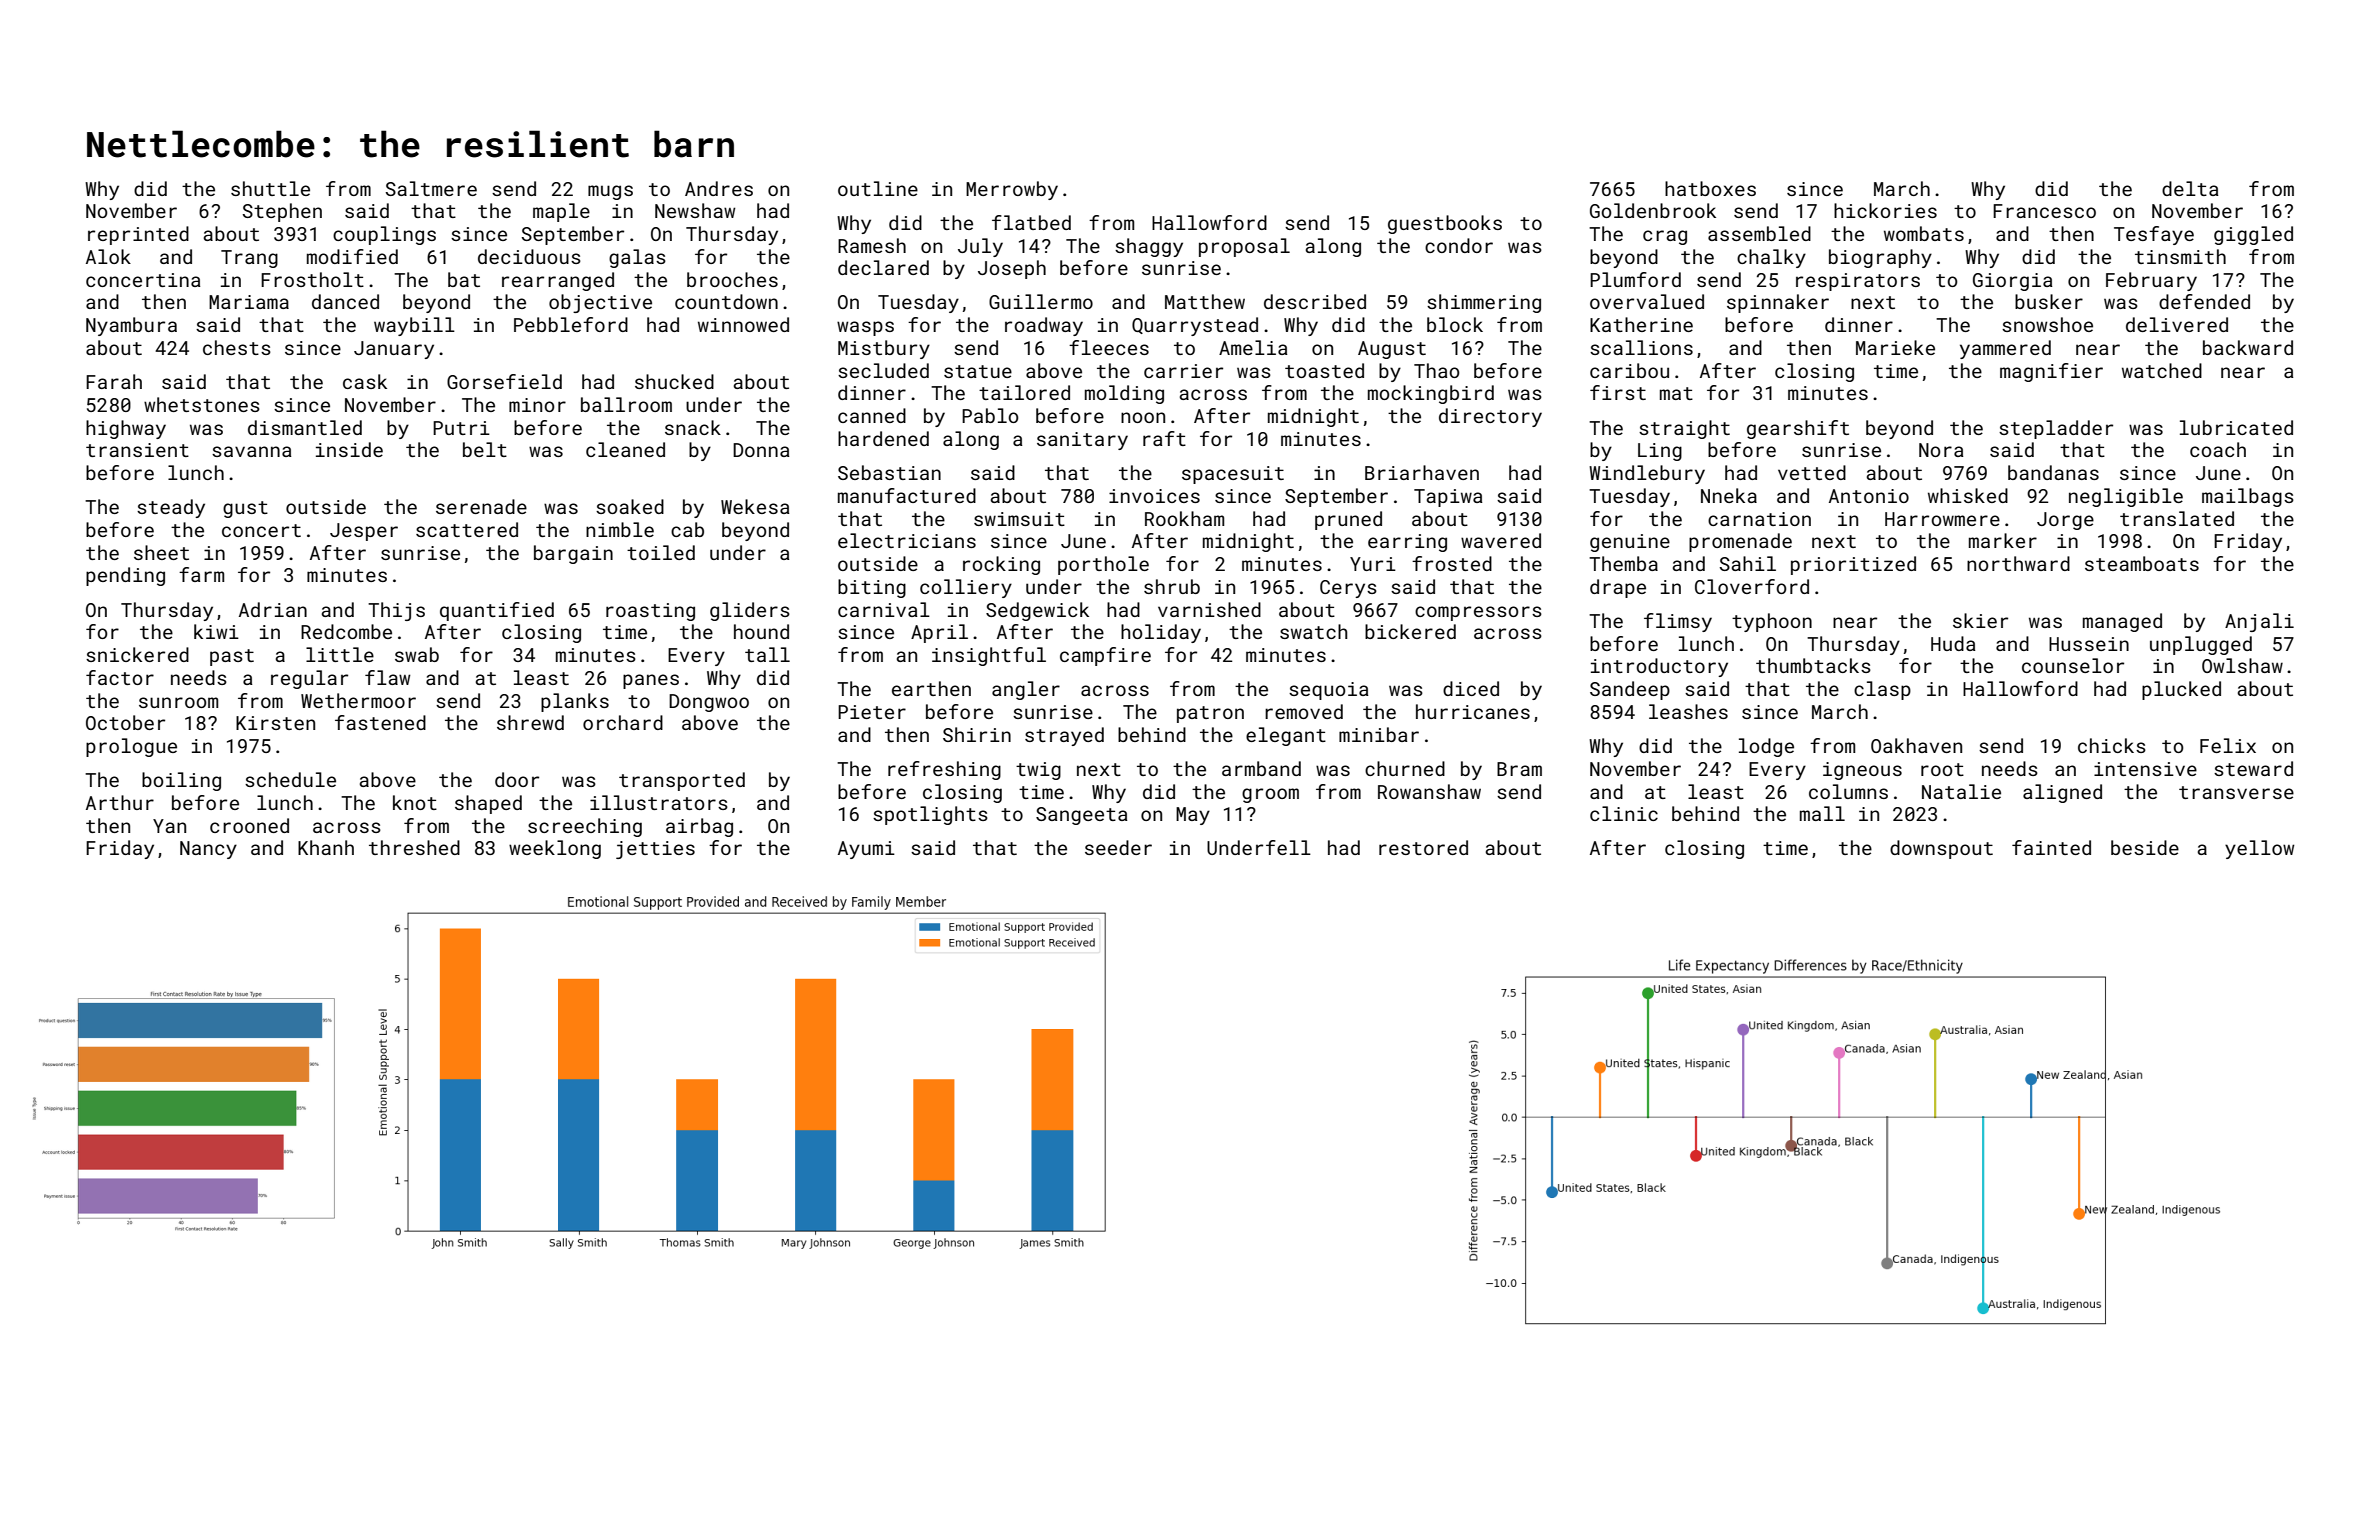 This screenshot has width=2380, height=1540. I want to click on Windlebury, so click(1647, 474).
